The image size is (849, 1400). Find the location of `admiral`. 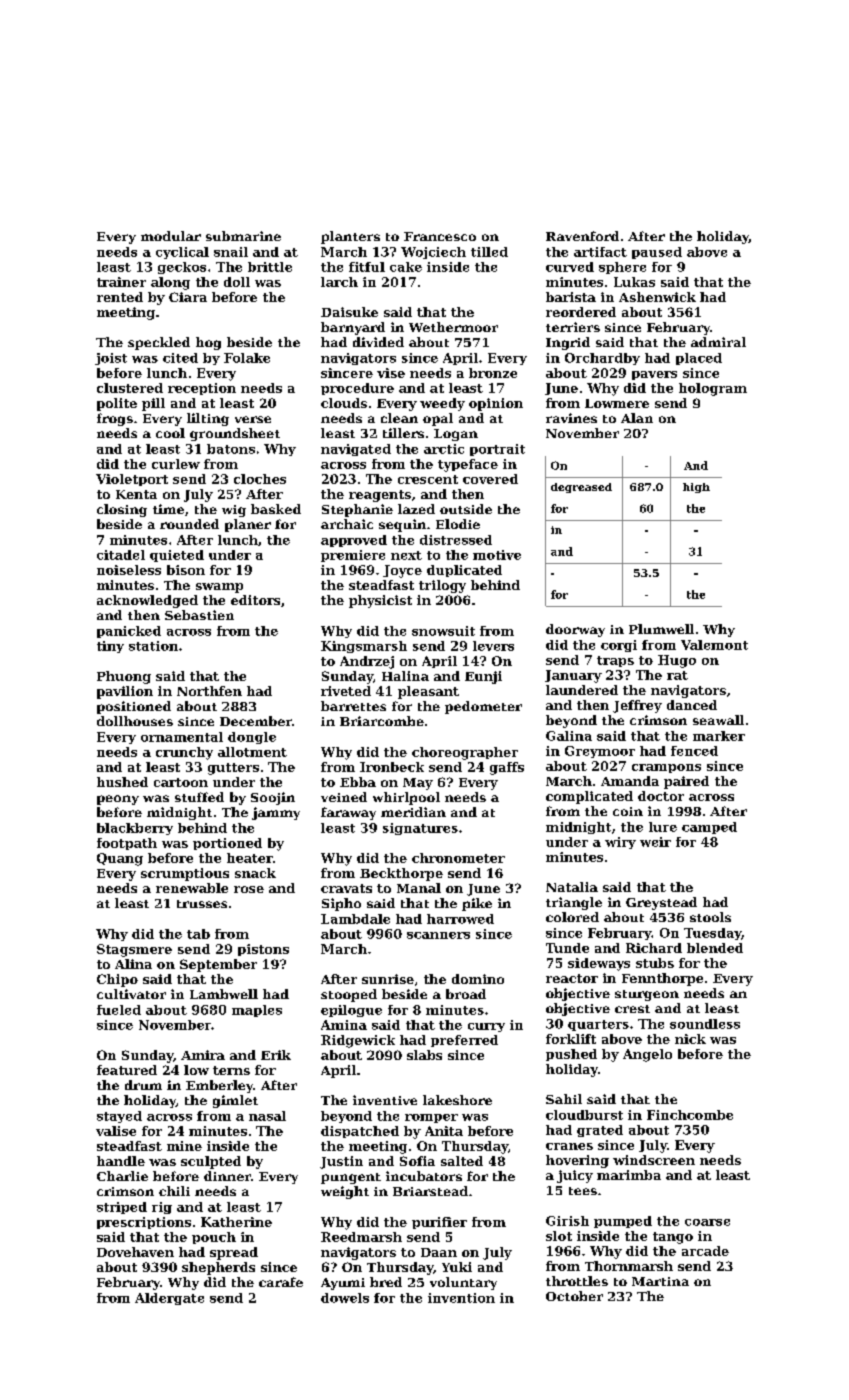

admiral is located at coordinates (718, 342).
